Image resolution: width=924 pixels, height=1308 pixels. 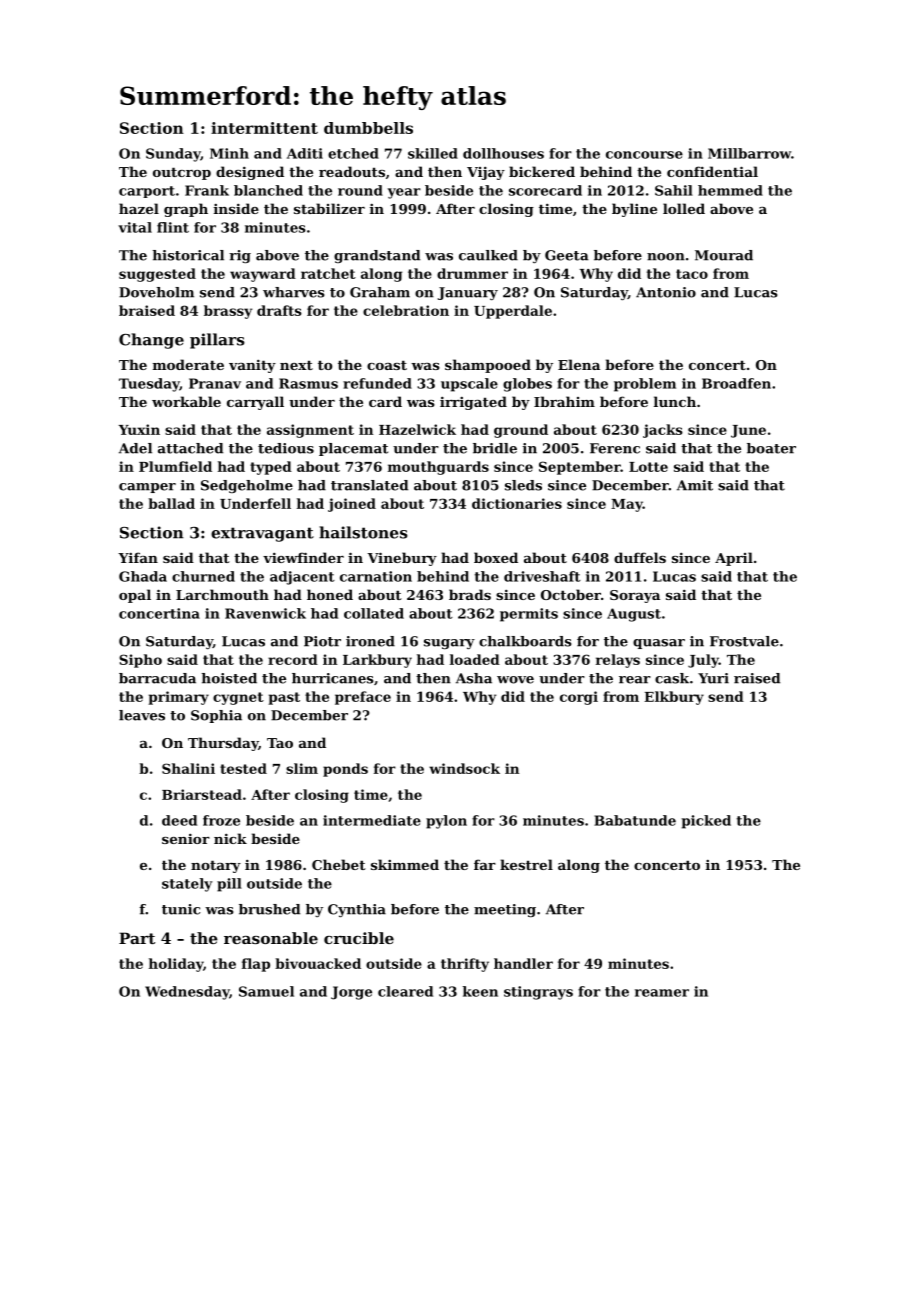 What do you see at coordinates (695, 485) in the page?
I see `Amit` at bounding box center [695, 485].
